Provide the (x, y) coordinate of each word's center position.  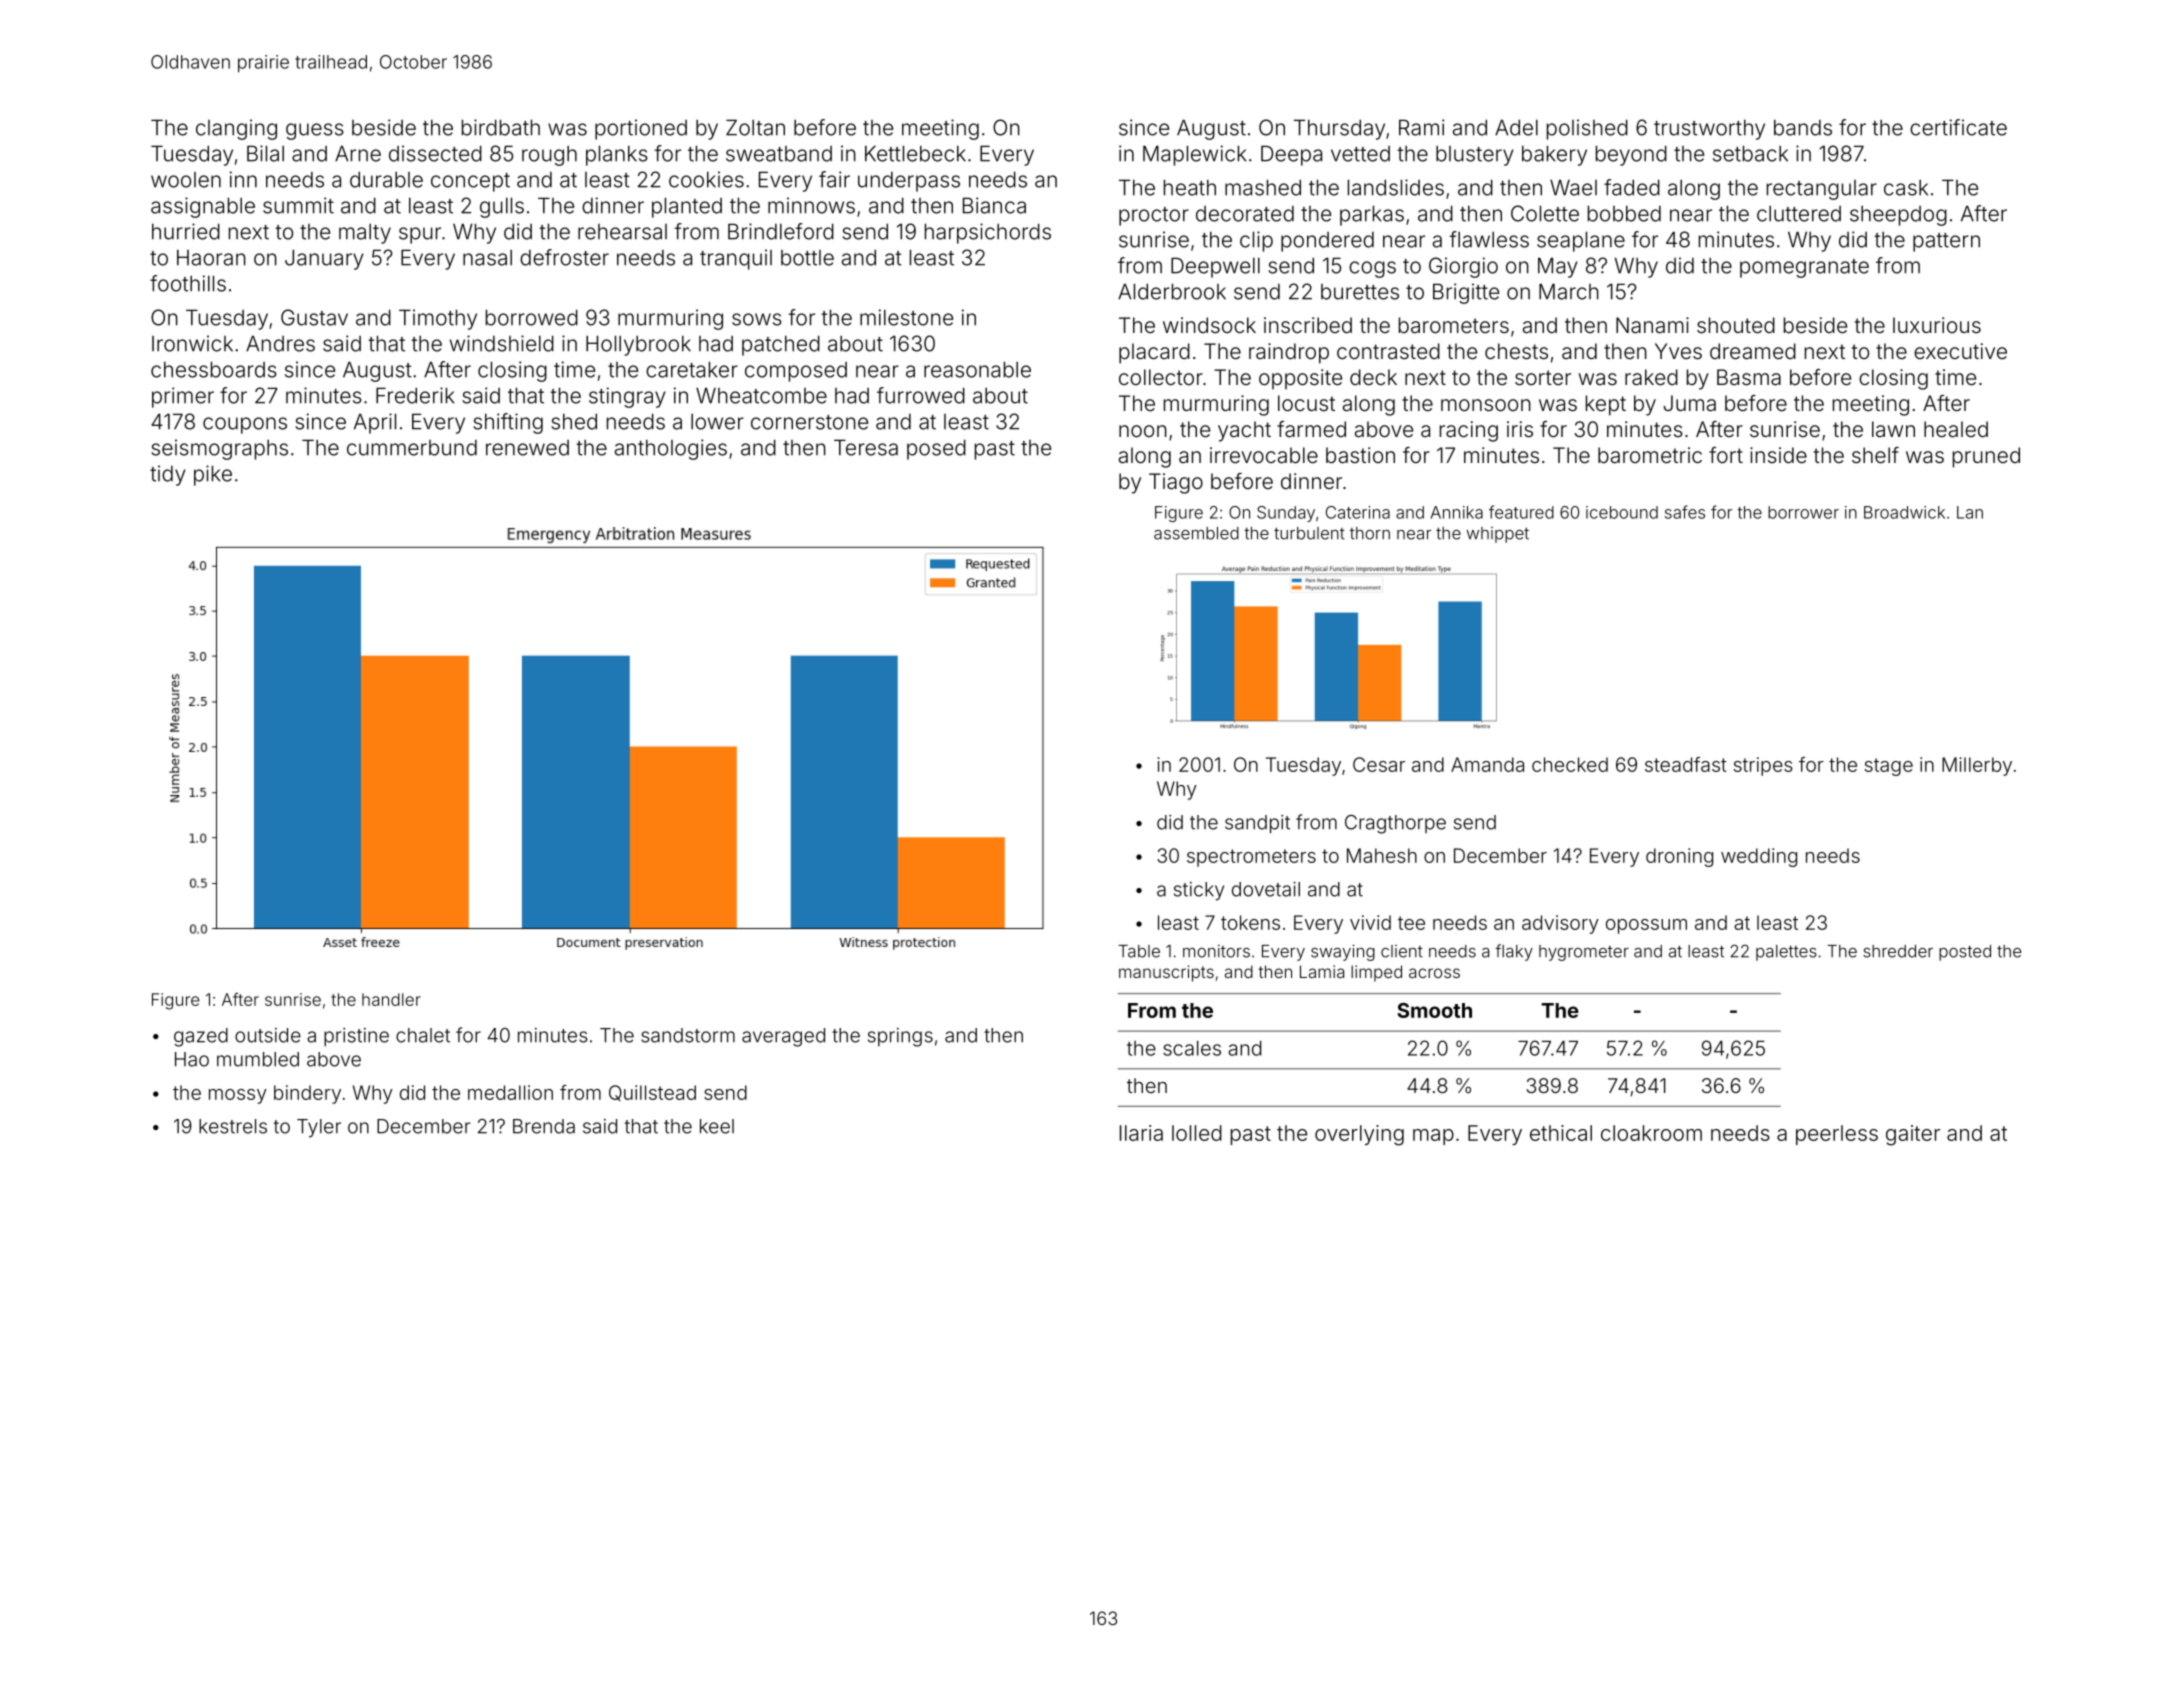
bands (1803, 128)
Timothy (438, 319)
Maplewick (1195, 155)
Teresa (866, 447)
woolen (186, 180)
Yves (1678, 351)
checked (1570, 764)
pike (213, 475)
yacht (1244, 431)
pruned (1986, 457)
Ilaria (1141, 1133)
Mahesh (1382, 855)
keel (717, 1126)
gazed (201, 1037)
